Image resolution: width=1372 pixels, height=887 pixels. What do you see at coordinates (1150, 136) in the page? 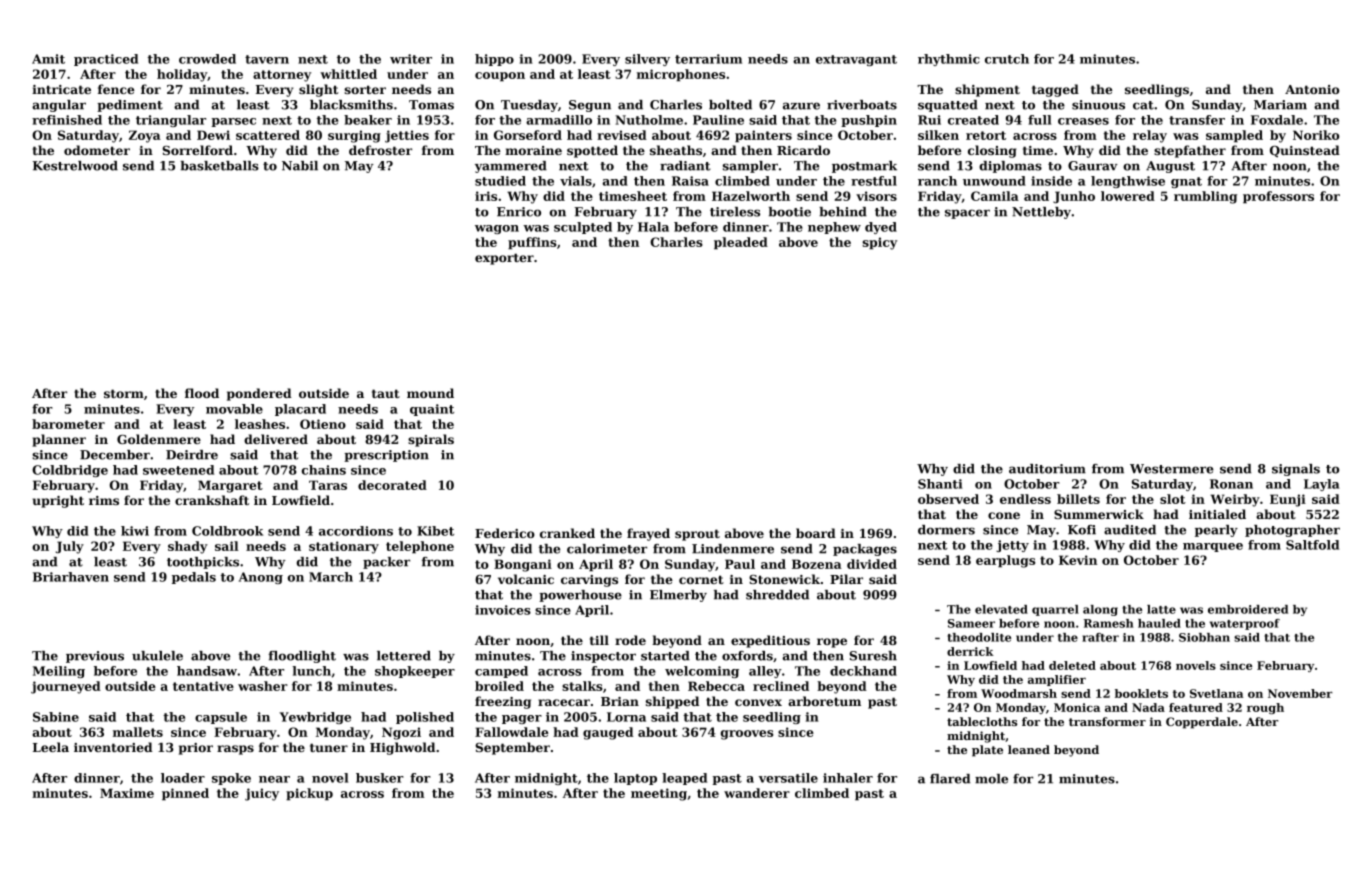
I see `relay` at bounding box center [1150, 136].
